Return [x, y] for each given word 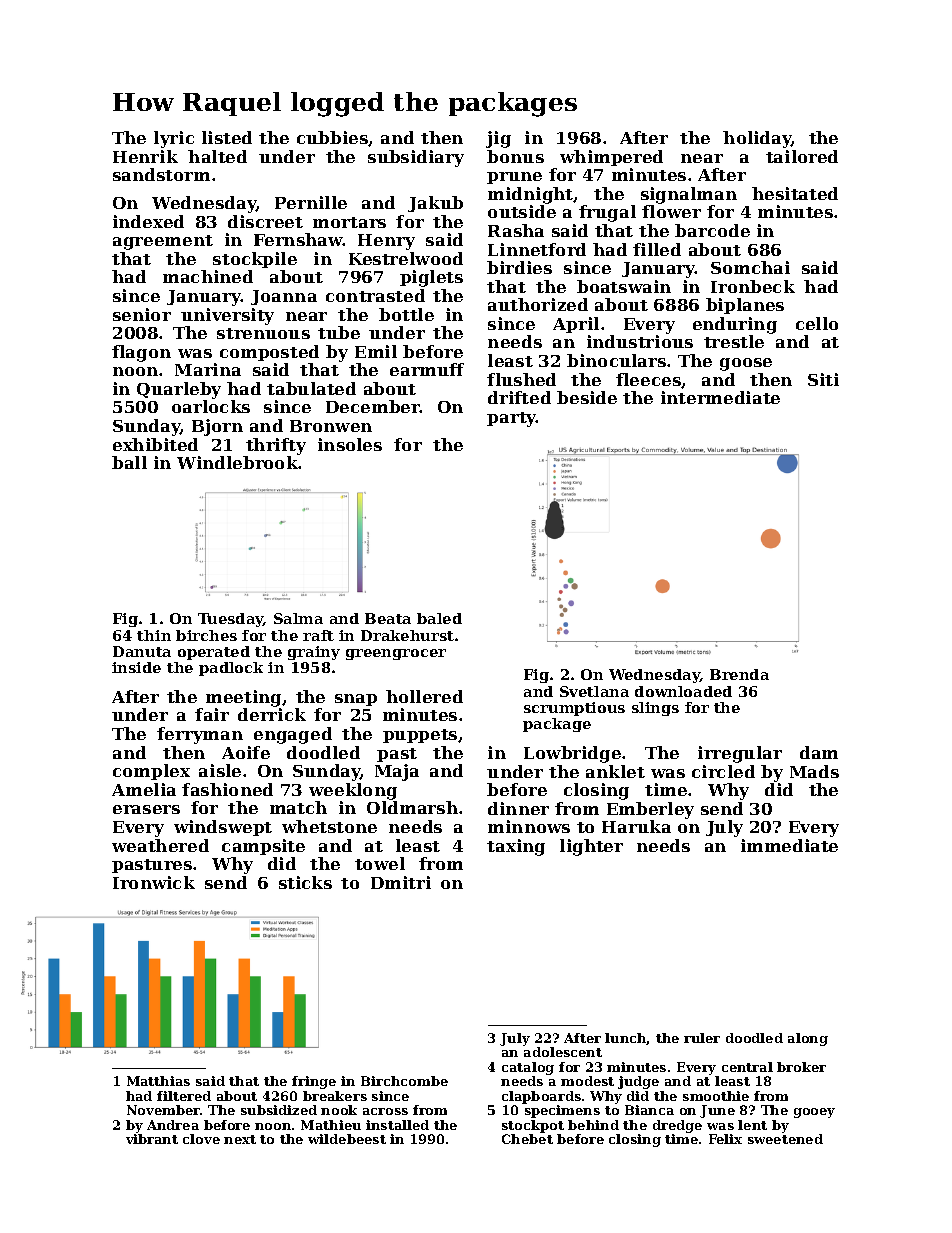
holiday [757, 139]
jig [498, 139]
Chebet [527, 1139]
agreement [163, 242]
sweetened [785, 1139]
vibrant [152, 1139]
